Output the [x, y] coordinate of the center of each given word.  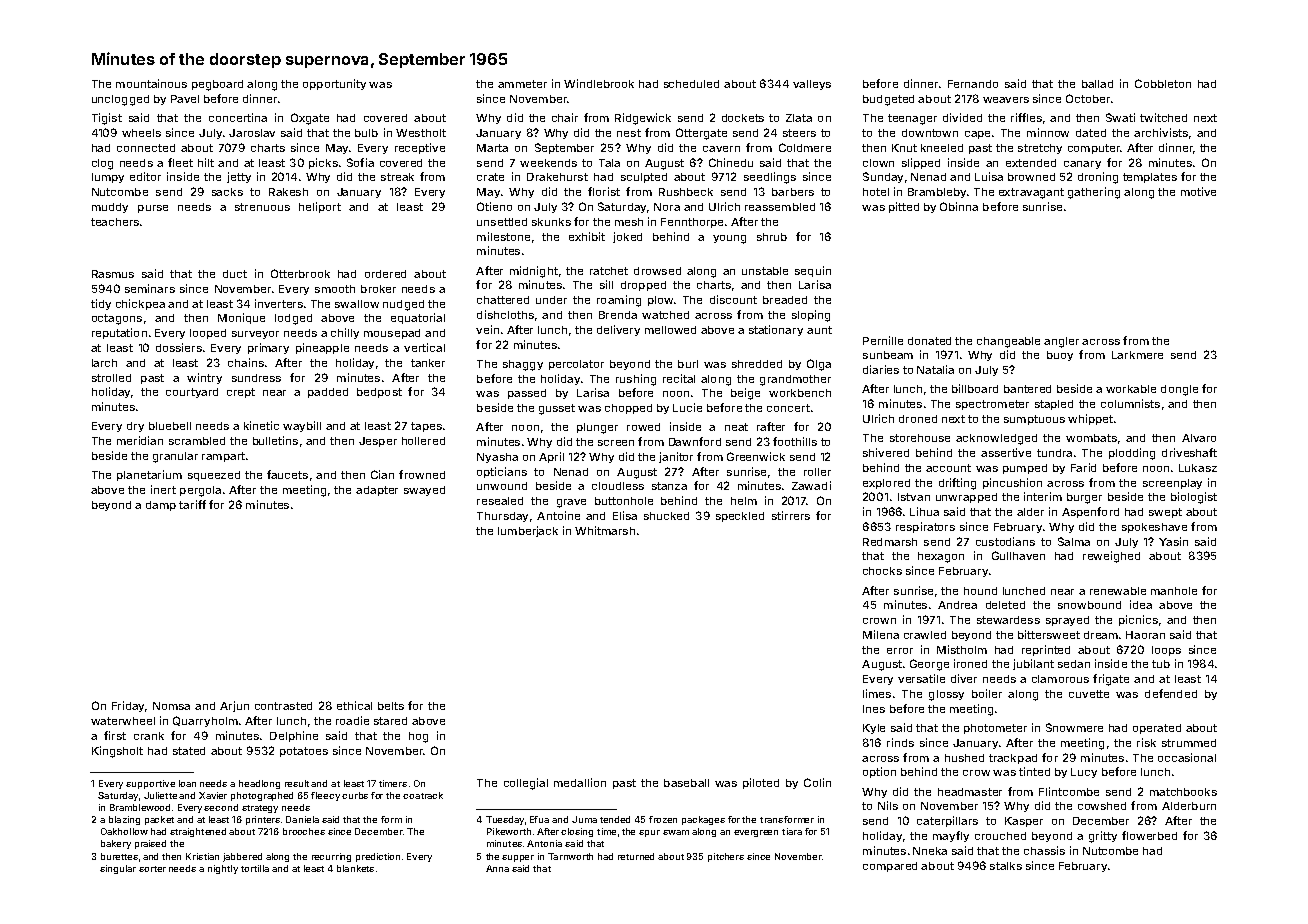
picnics [1138, 620]
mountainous [151, 83]
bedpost [379, 393]
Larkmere [1137, 355]
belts [391, 706]
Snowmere [1074, 727]
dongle [1179, 390]
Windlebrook [599, 83]
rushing [636, 380]
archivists [1161, 132]
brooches [304, 831]
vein [487, 329]
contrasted [283, 706]
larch [104, 363]
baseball [686, 783]
